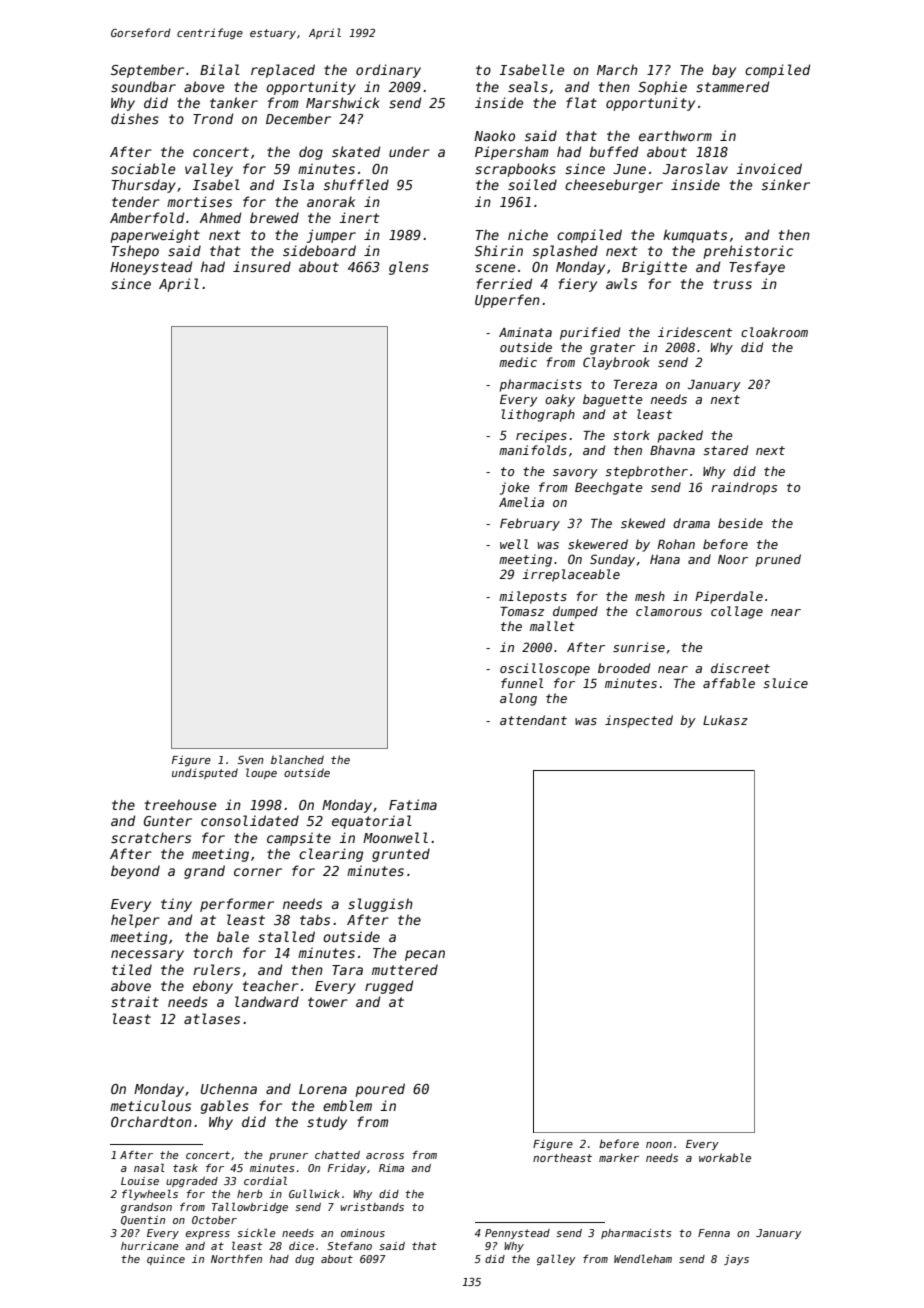 This document has height=1308, width=924. Describe the element at coordinates (533, 720) in the document. I see `attendant` at that location.
